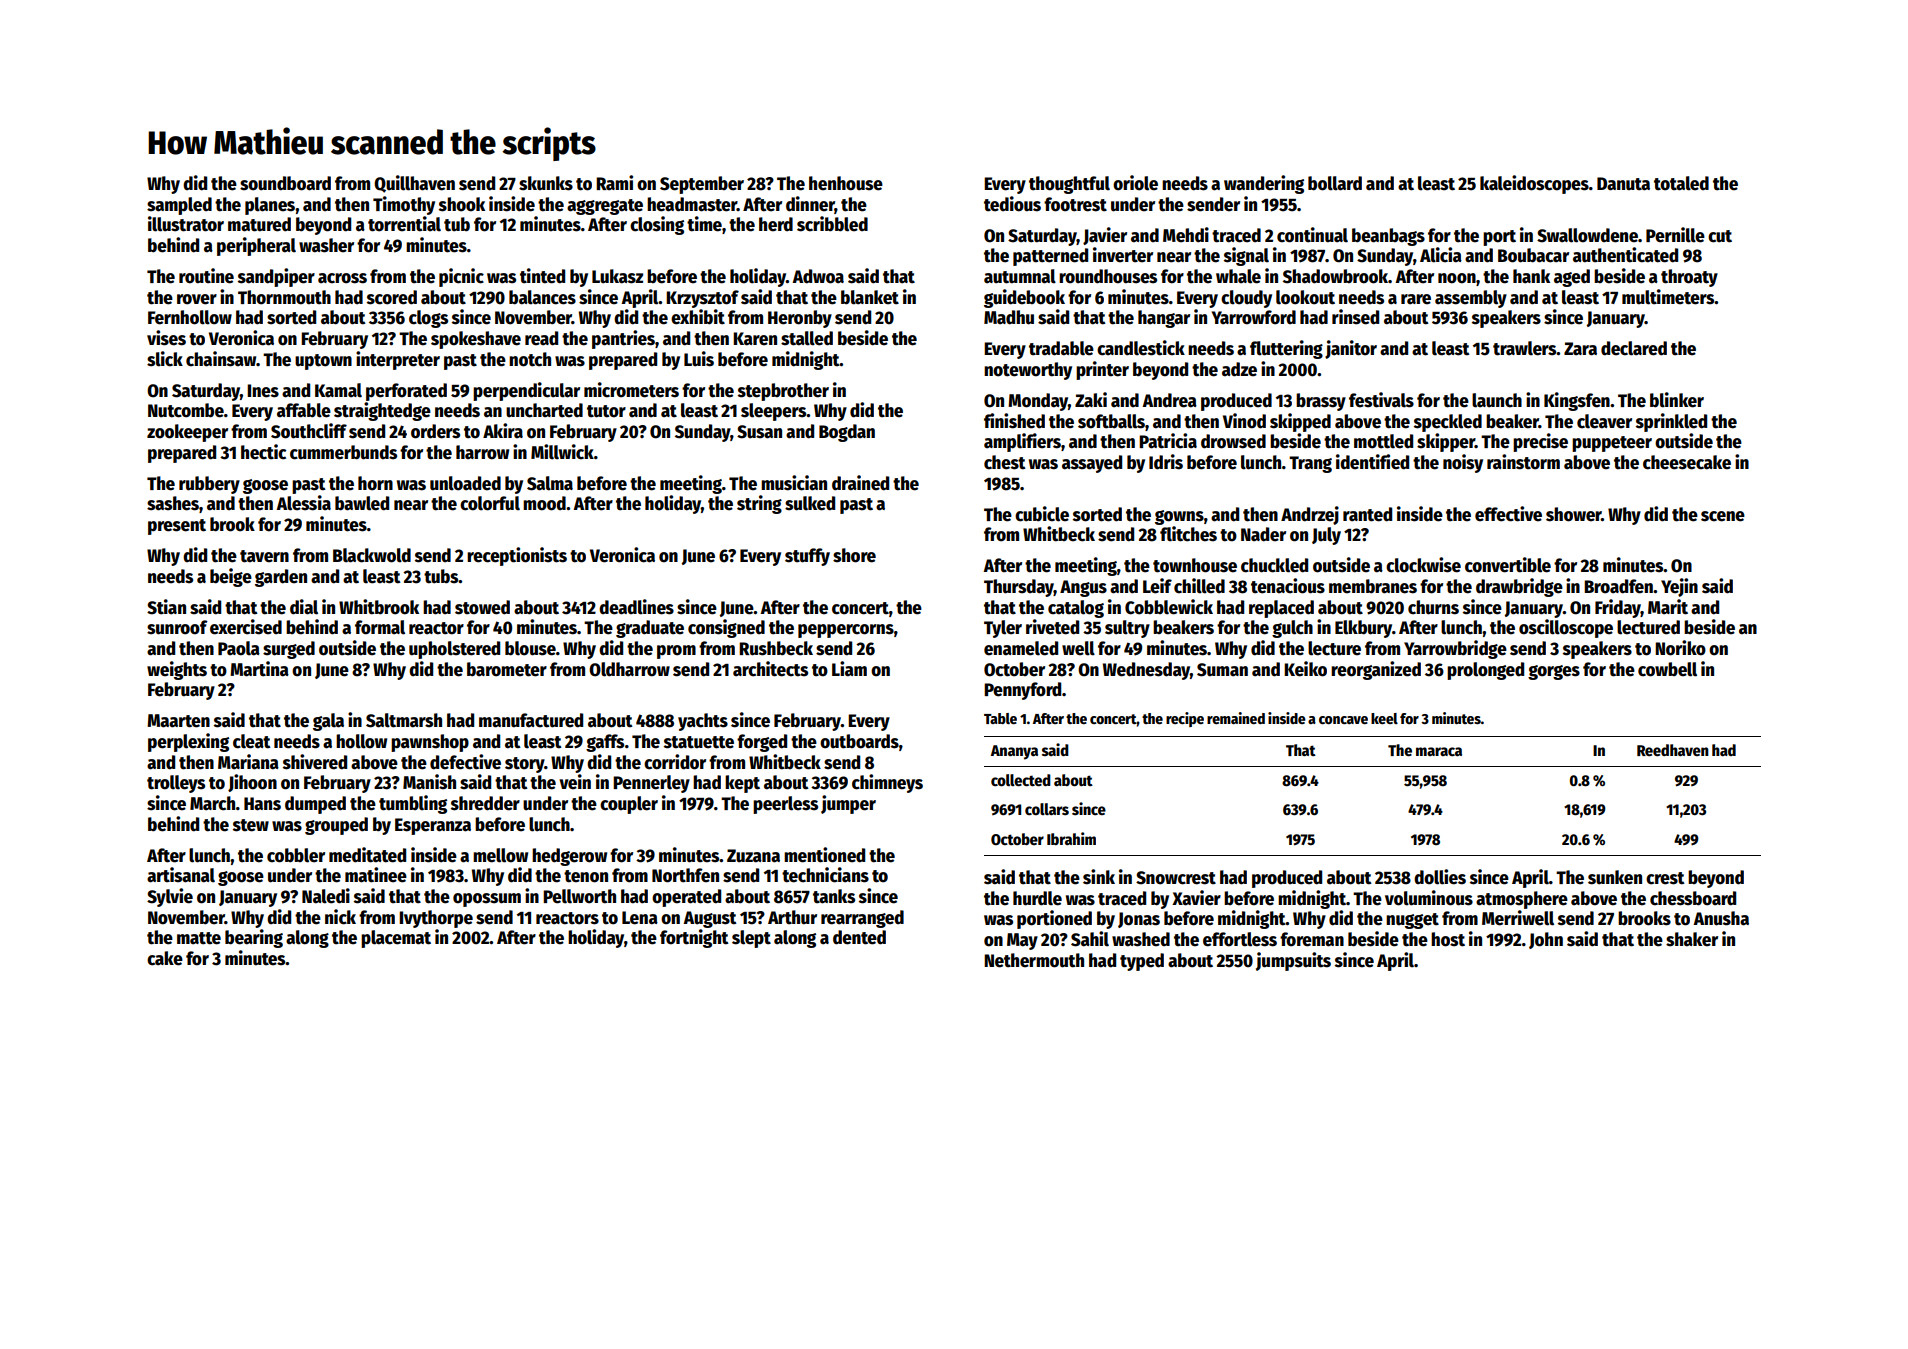  I want to click on guidebook, so click(1024, 298).
